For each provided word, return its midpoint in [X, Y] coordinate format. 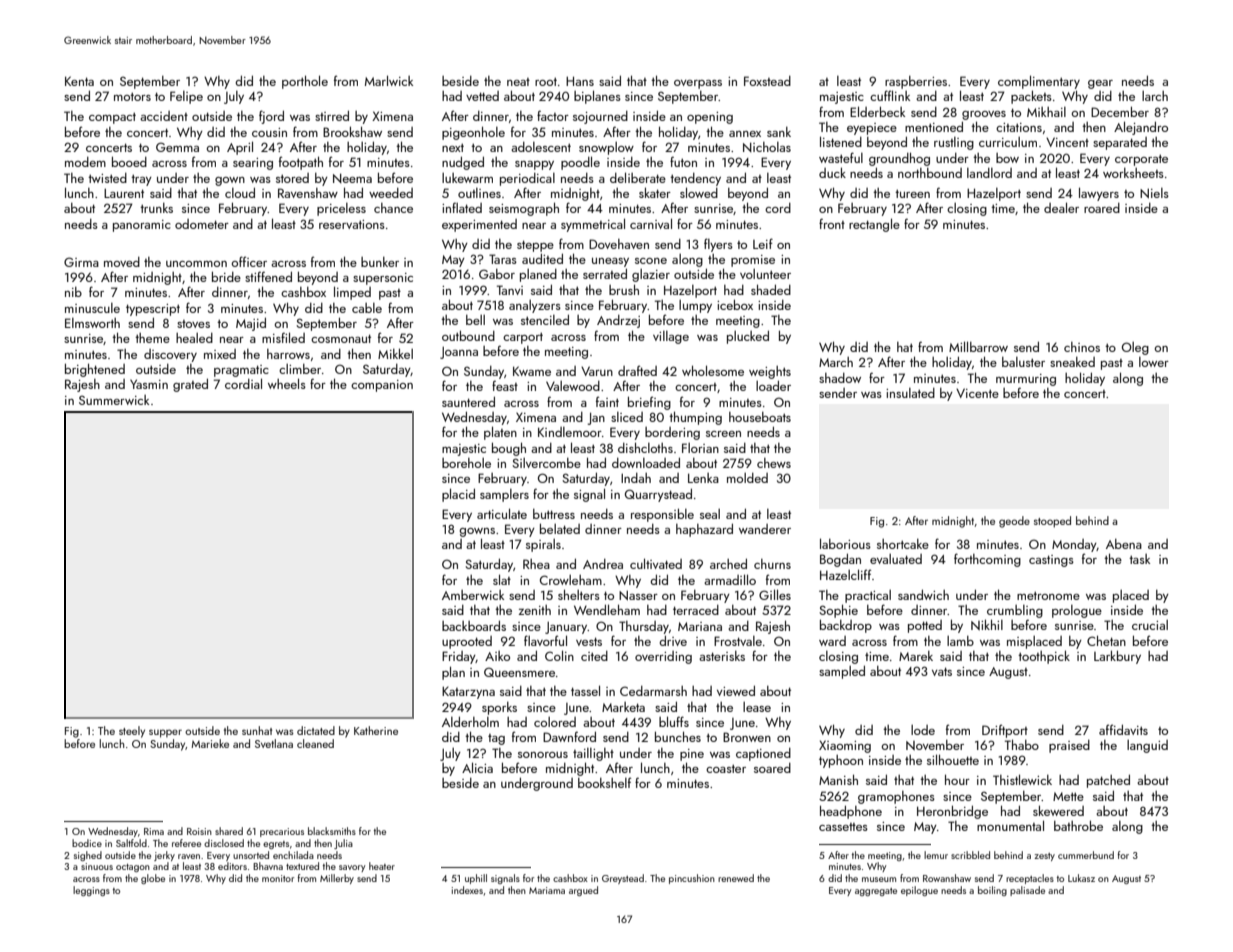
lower [1154, 362]
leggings [91, 891]
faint [607, 401]
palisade [1027, 891]
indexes [467, 890]
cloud [240, 192]
